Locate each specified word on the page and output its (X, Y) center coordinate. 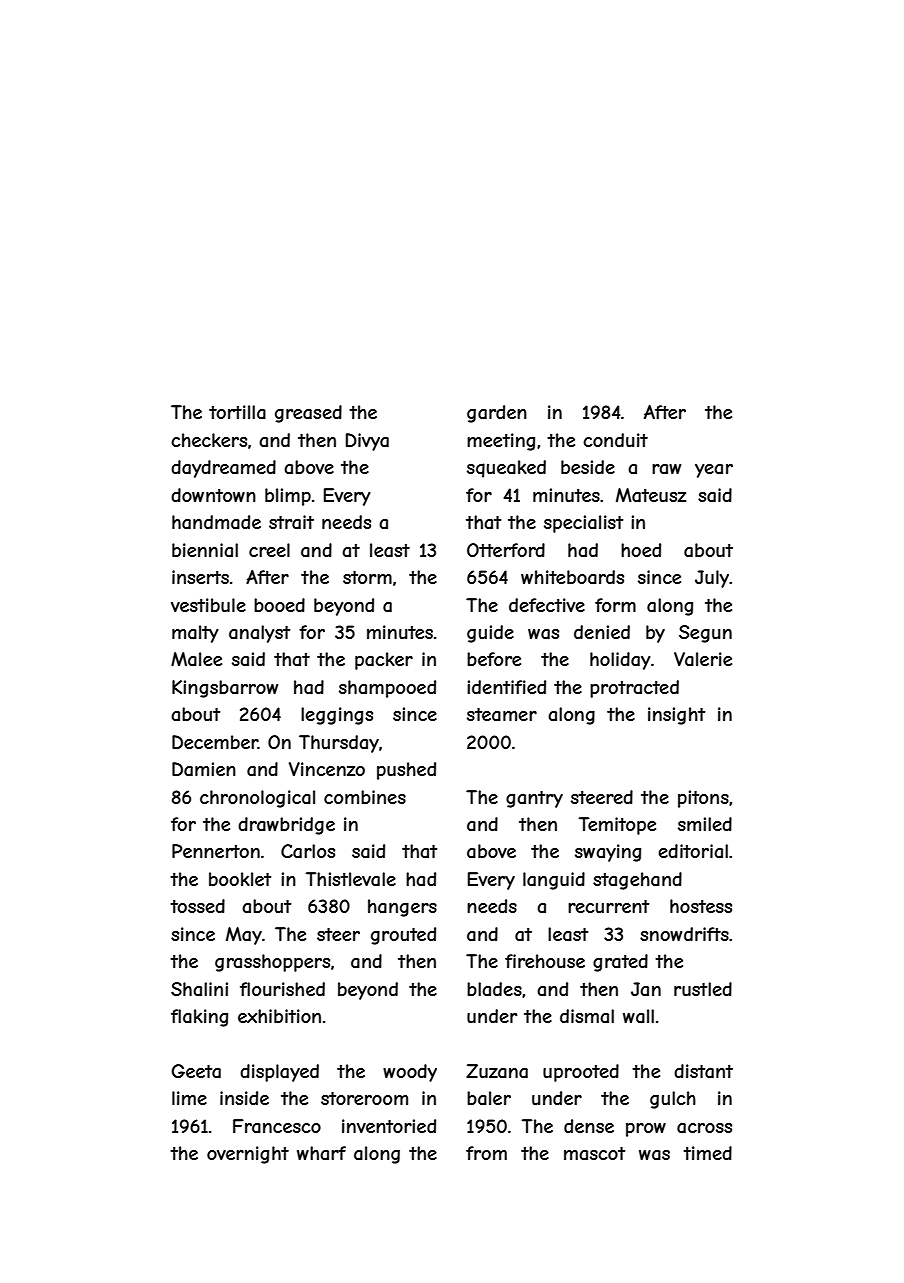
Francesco (277, 1126)
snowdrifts (684, 934)
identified (506, 687)
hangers (402, 908)
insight (676, 716)
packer (384, 661)
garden (497, 414)
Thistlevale (351, 879)
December (215, 742)
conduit (615, 440)
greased (308, 414)
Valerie (703, 659)
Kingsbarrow (225, 689)
